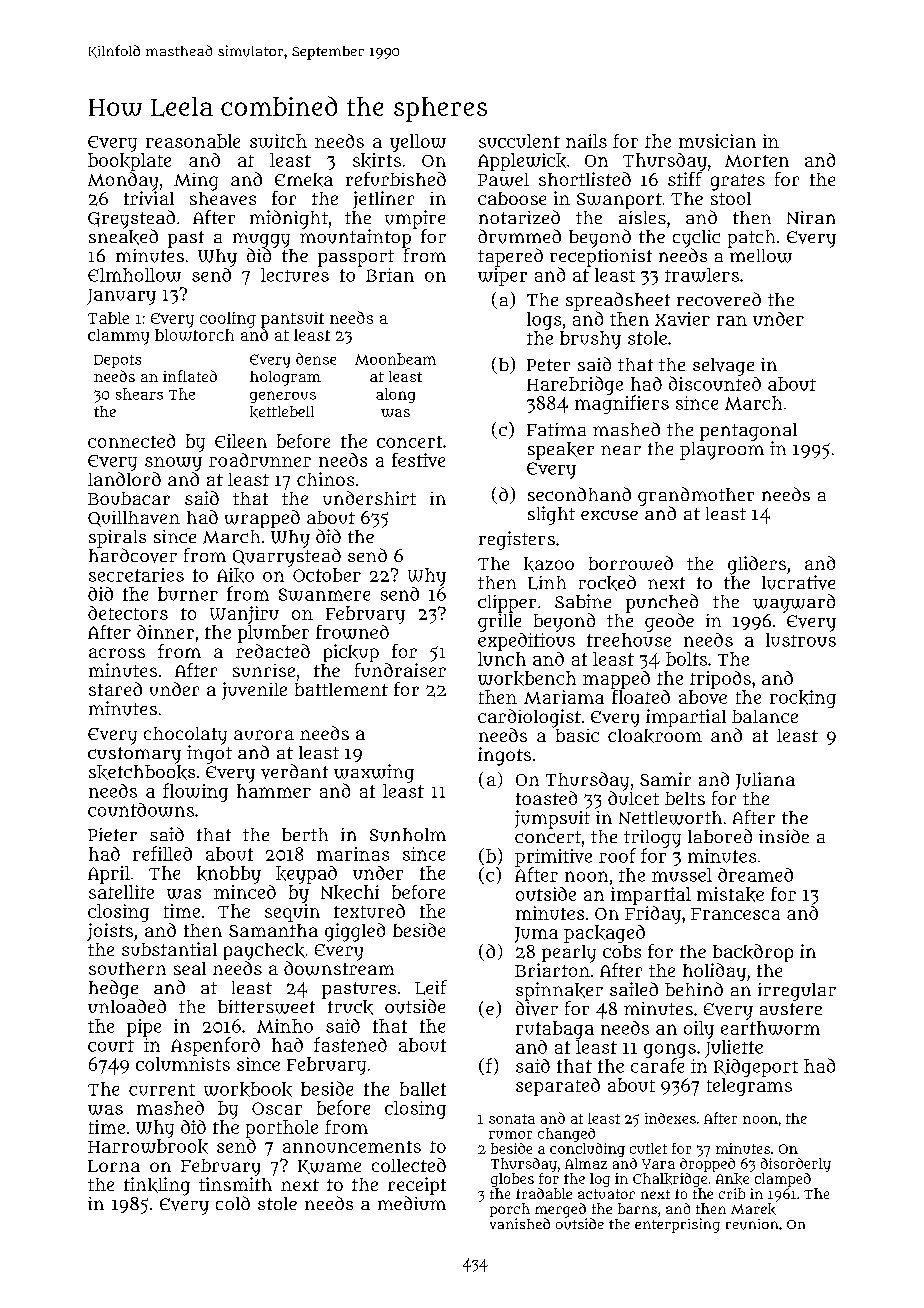  I want to click on Emeka, so click(304, 180).
